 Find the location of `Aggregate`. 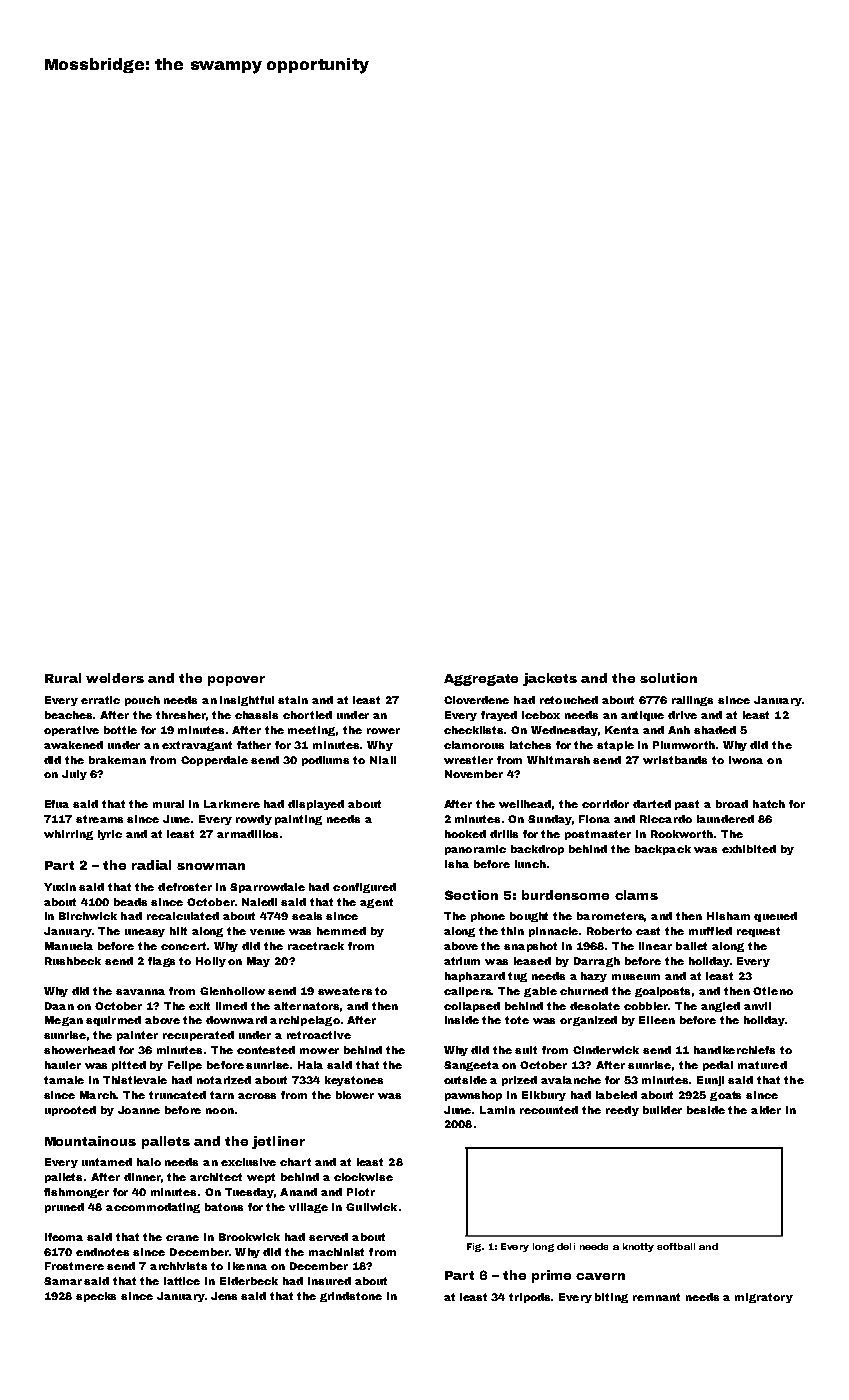

Aggregate is located at coordinates (481, 680).
